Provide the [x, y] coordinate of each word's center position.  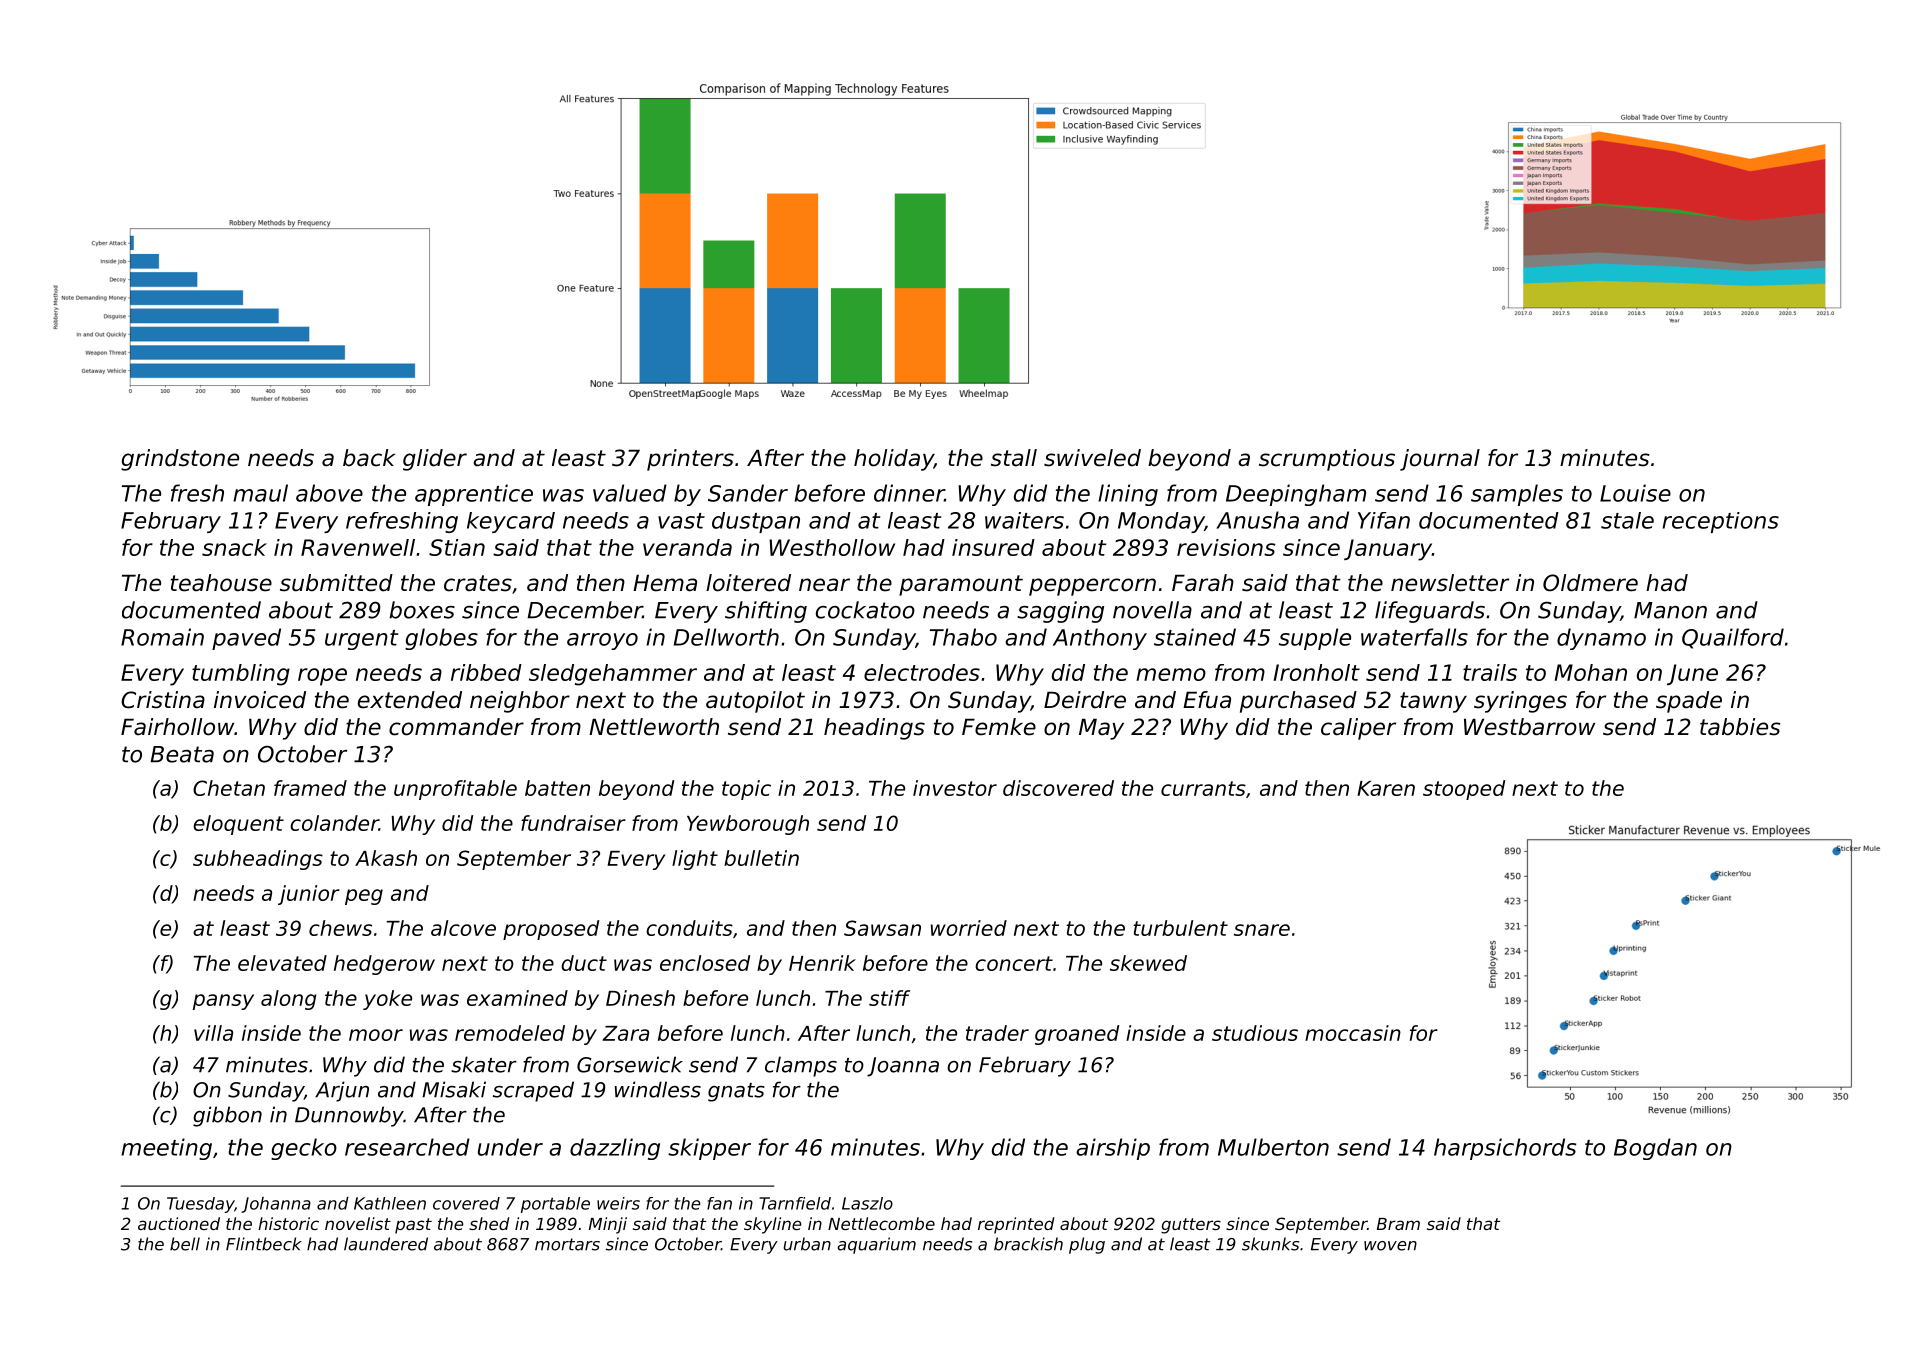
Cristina [163, 700]
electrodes [922, 672]
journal [1440, 460]
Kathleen [390, 1203]
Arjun [342, 1091]
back [369, 458]
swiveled [1092, 458]
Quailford [1733, 638]
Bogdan [1655, 1149]
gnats [736, 1092]
